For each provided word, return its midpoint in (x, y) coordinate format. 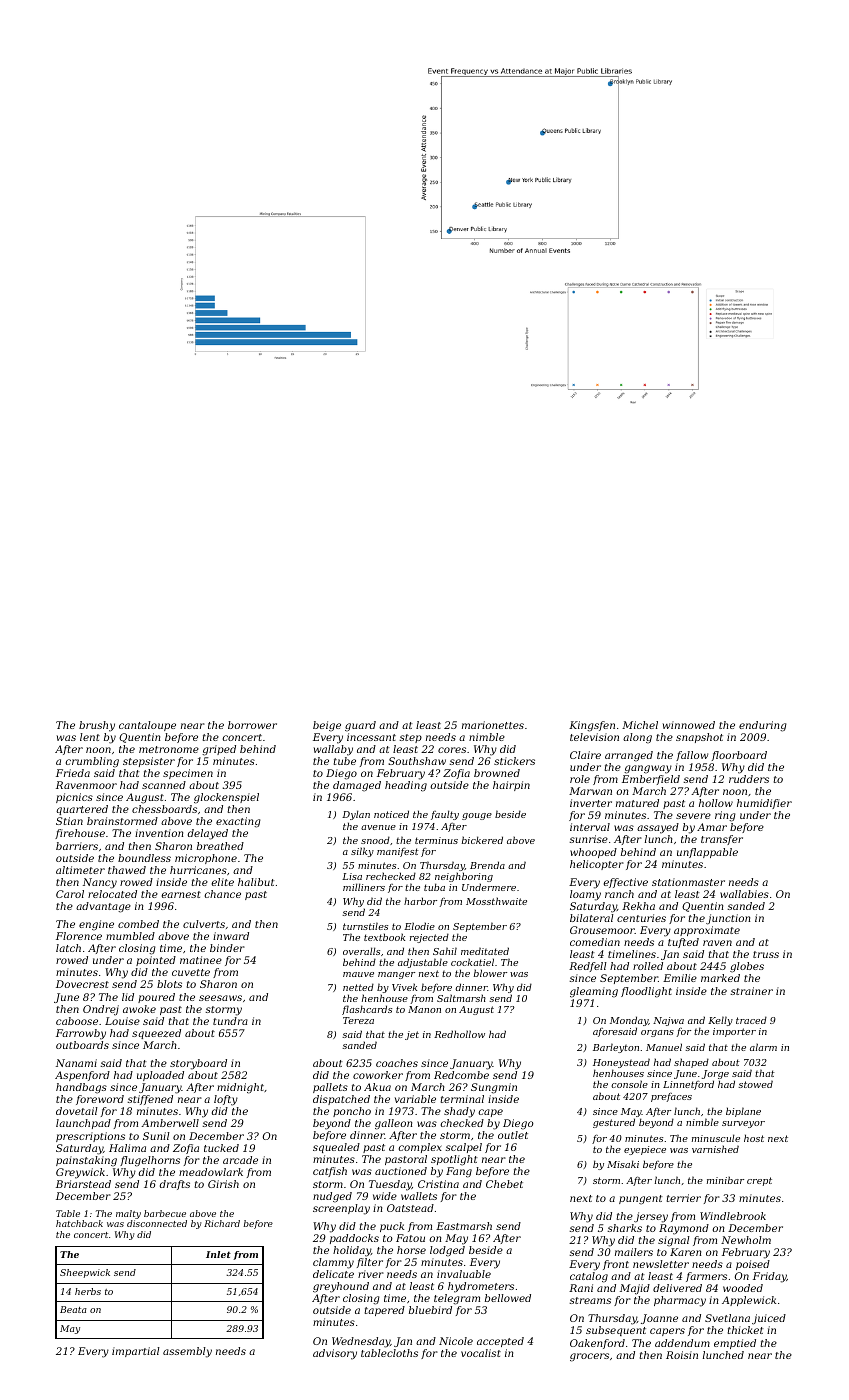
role (580, 779)
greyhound (341, 1287)
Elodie (419, 926)
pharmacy (680, 1301)
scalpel (463, 1148)
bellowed (508, 1298)
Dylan (356, 815)
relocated (112, 894)
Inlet (218, 1254)
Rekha (638, 906)
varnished (715, 1149)
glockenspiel (226, 798)
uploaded (160, 1076)
